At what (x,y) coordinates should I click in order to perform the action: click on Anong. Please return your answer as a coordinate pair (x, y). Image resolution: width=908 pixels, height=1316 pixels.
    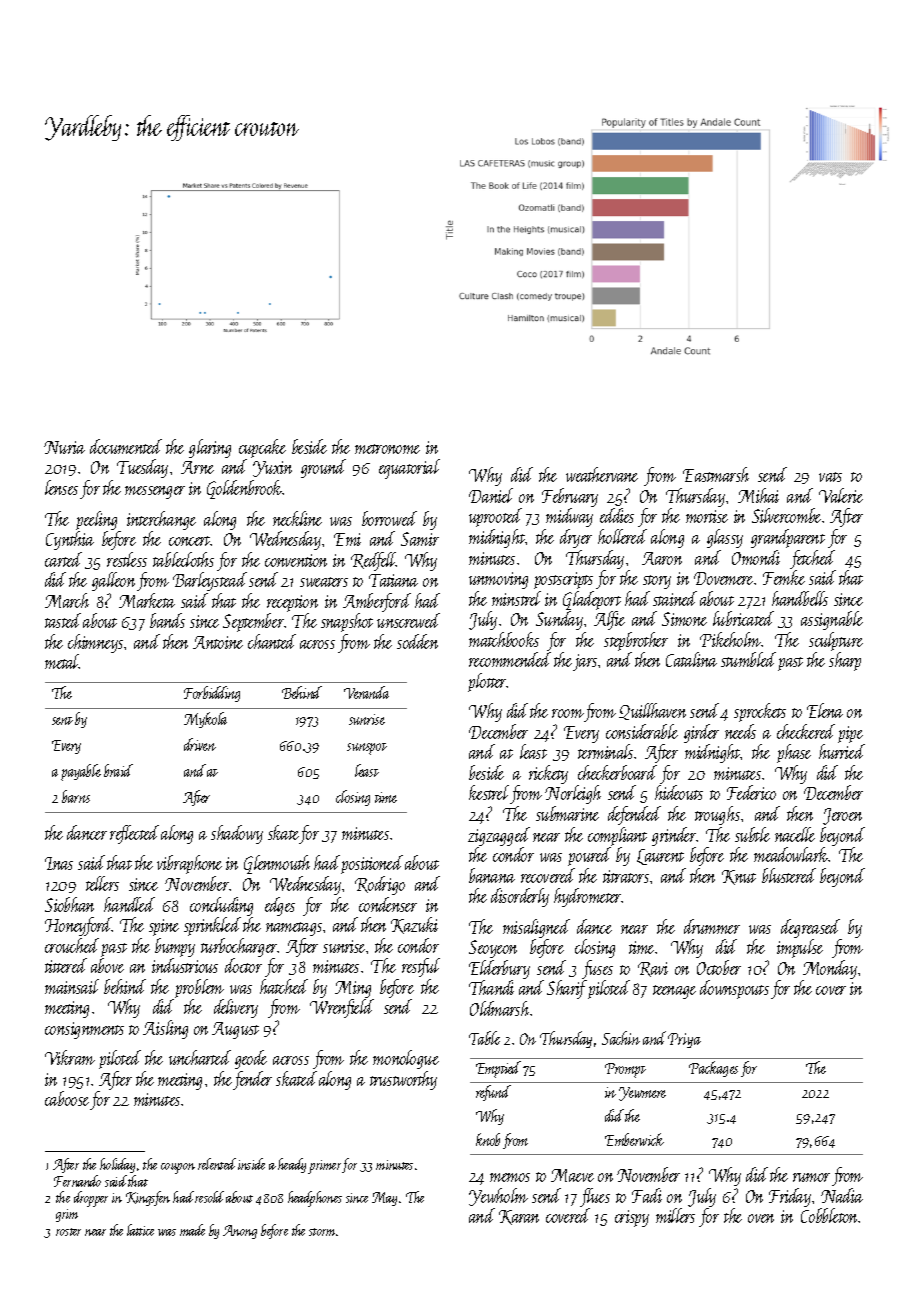
    Looking at the image, I should click on (240, 1232).
